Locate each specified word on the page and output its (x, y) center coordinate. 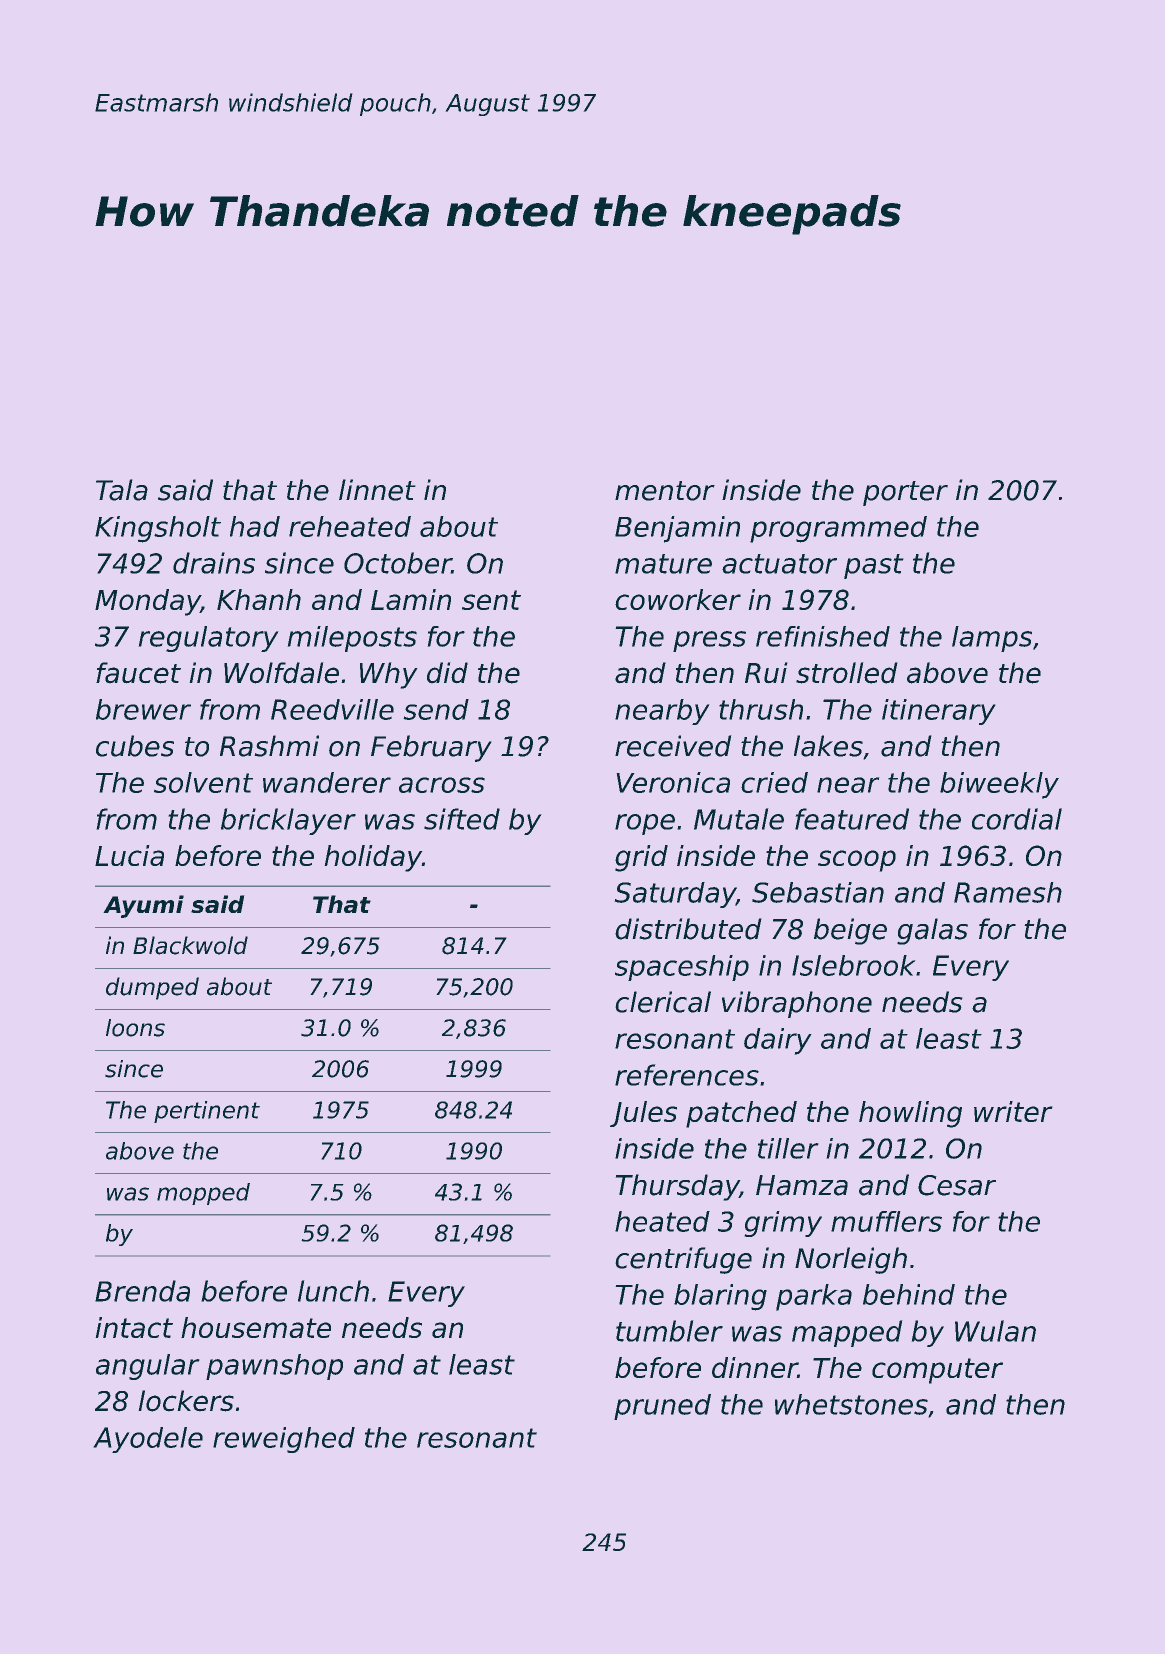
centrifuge (684, 1260)
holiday (373, 858)
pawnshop (274, 1367)
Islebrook (853, 965)
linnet (377, 490)
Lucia (129, 855)
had (255, 526)
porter (905, 493)
